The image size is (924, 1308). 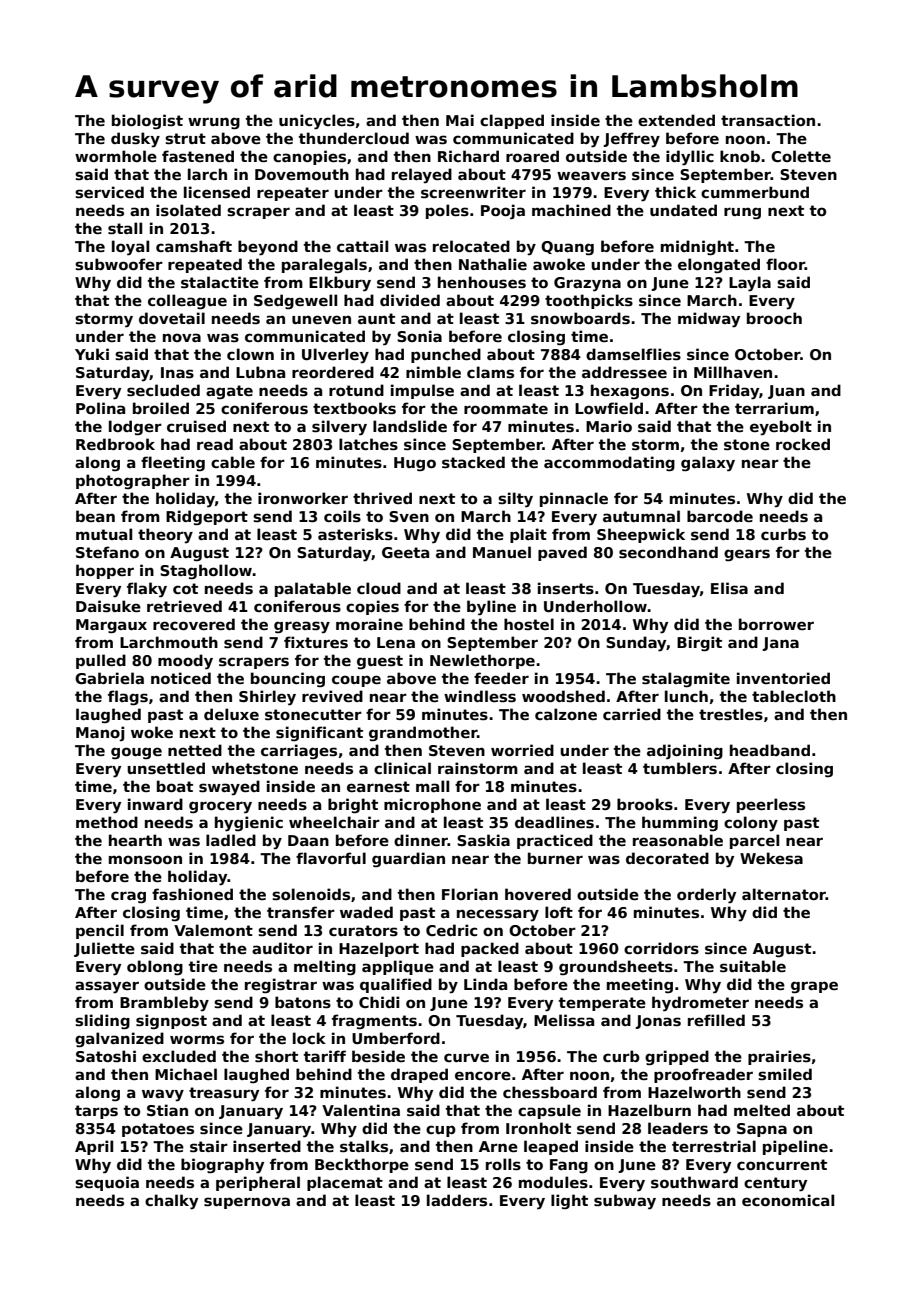 I want to click on ladders, so click(x=457, y=1200).
